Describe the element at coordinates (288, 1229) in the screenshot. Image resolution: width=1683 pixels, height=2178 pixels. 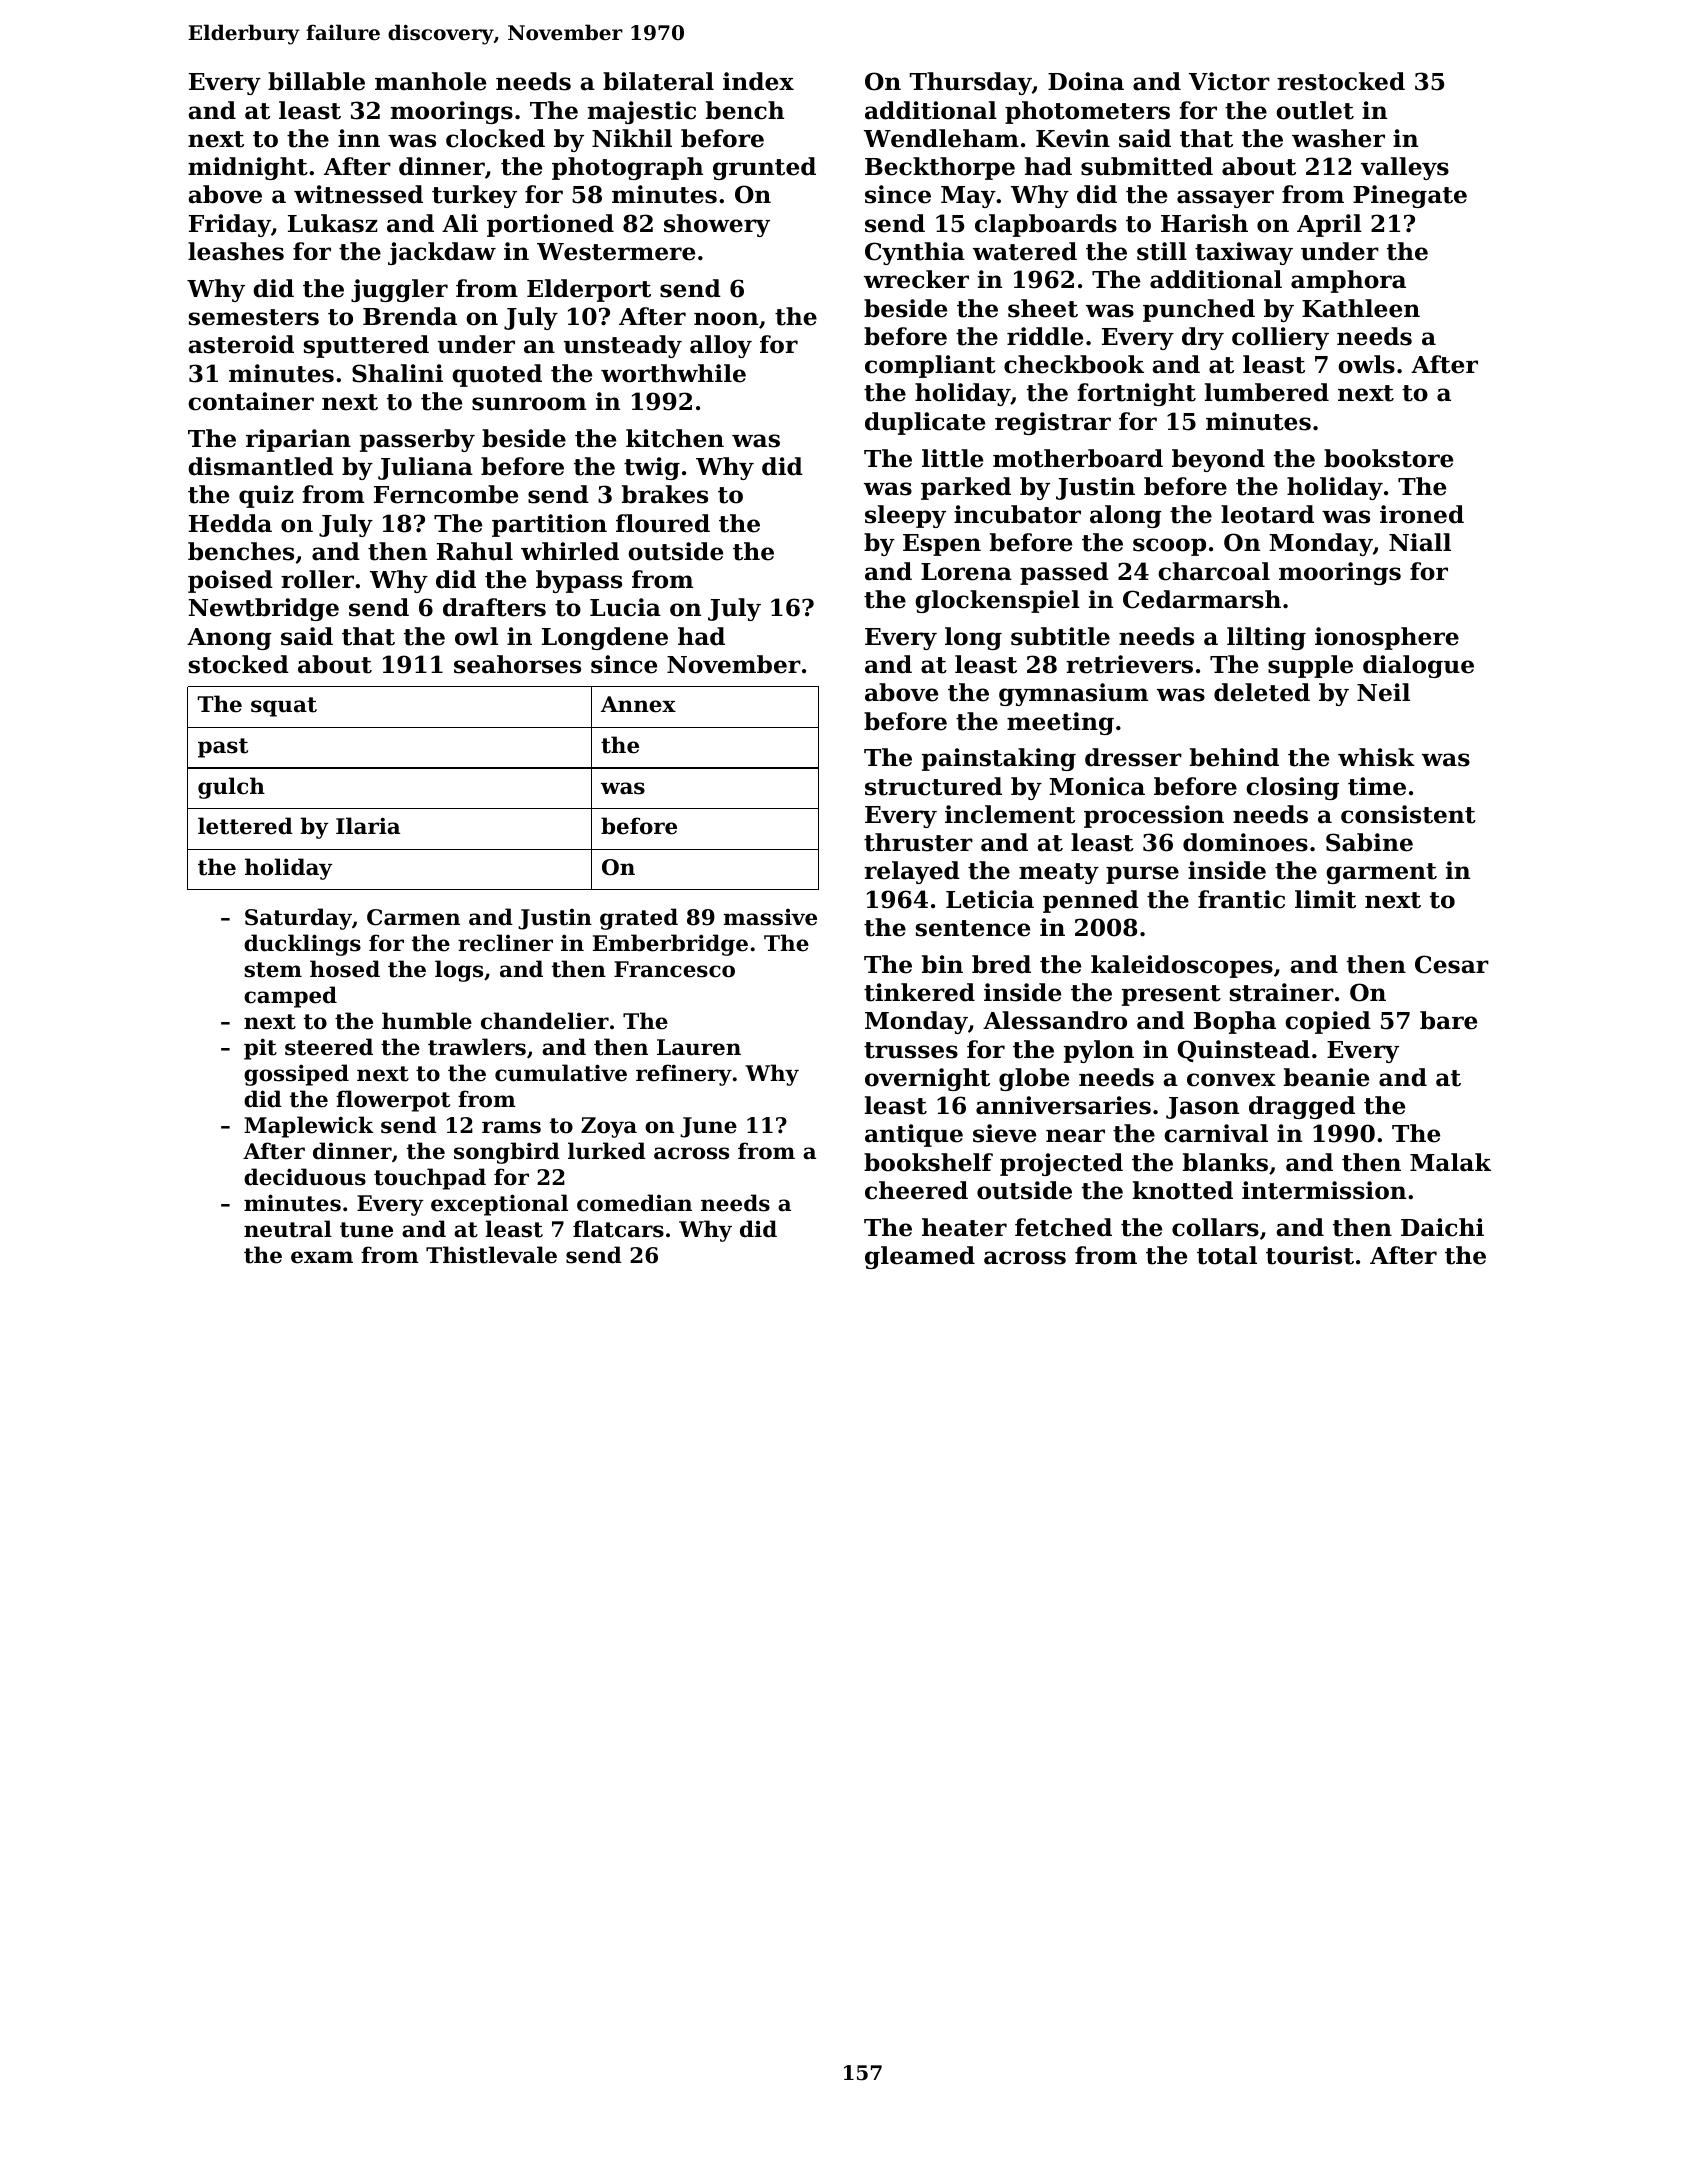
I see `neutral` at that location.
